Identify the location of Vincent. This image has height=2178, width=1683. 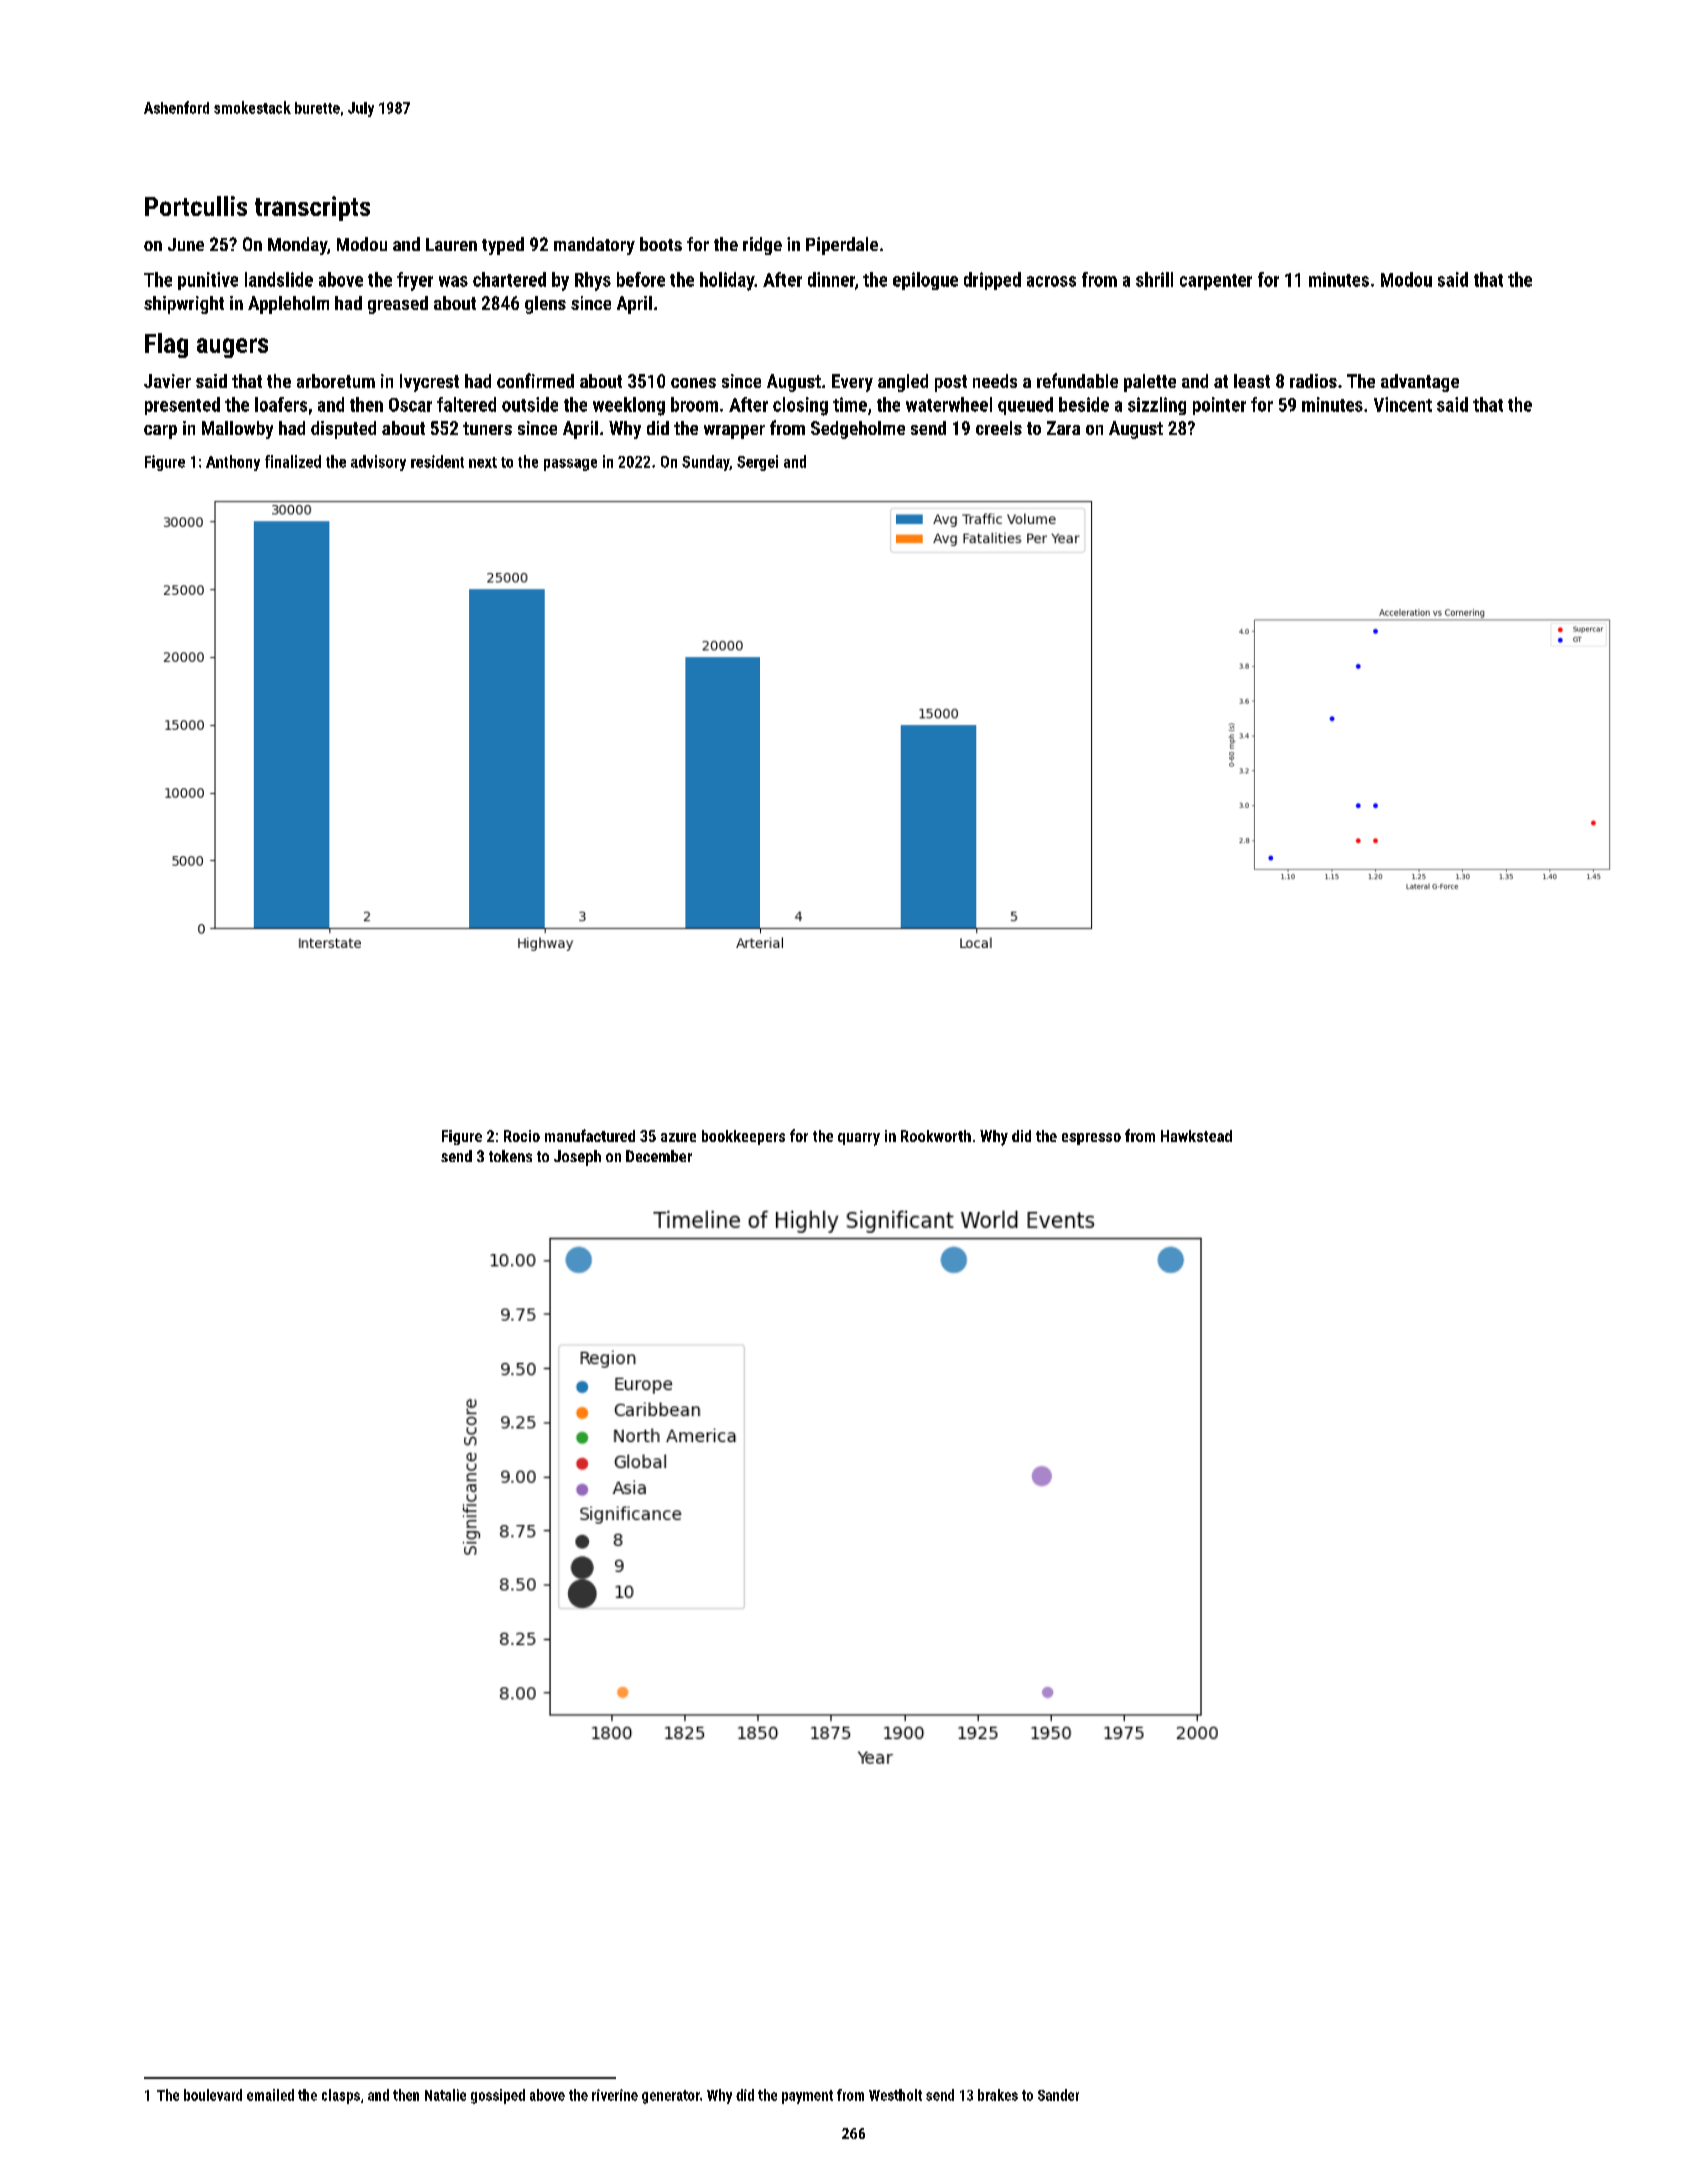
(1403, 404).
